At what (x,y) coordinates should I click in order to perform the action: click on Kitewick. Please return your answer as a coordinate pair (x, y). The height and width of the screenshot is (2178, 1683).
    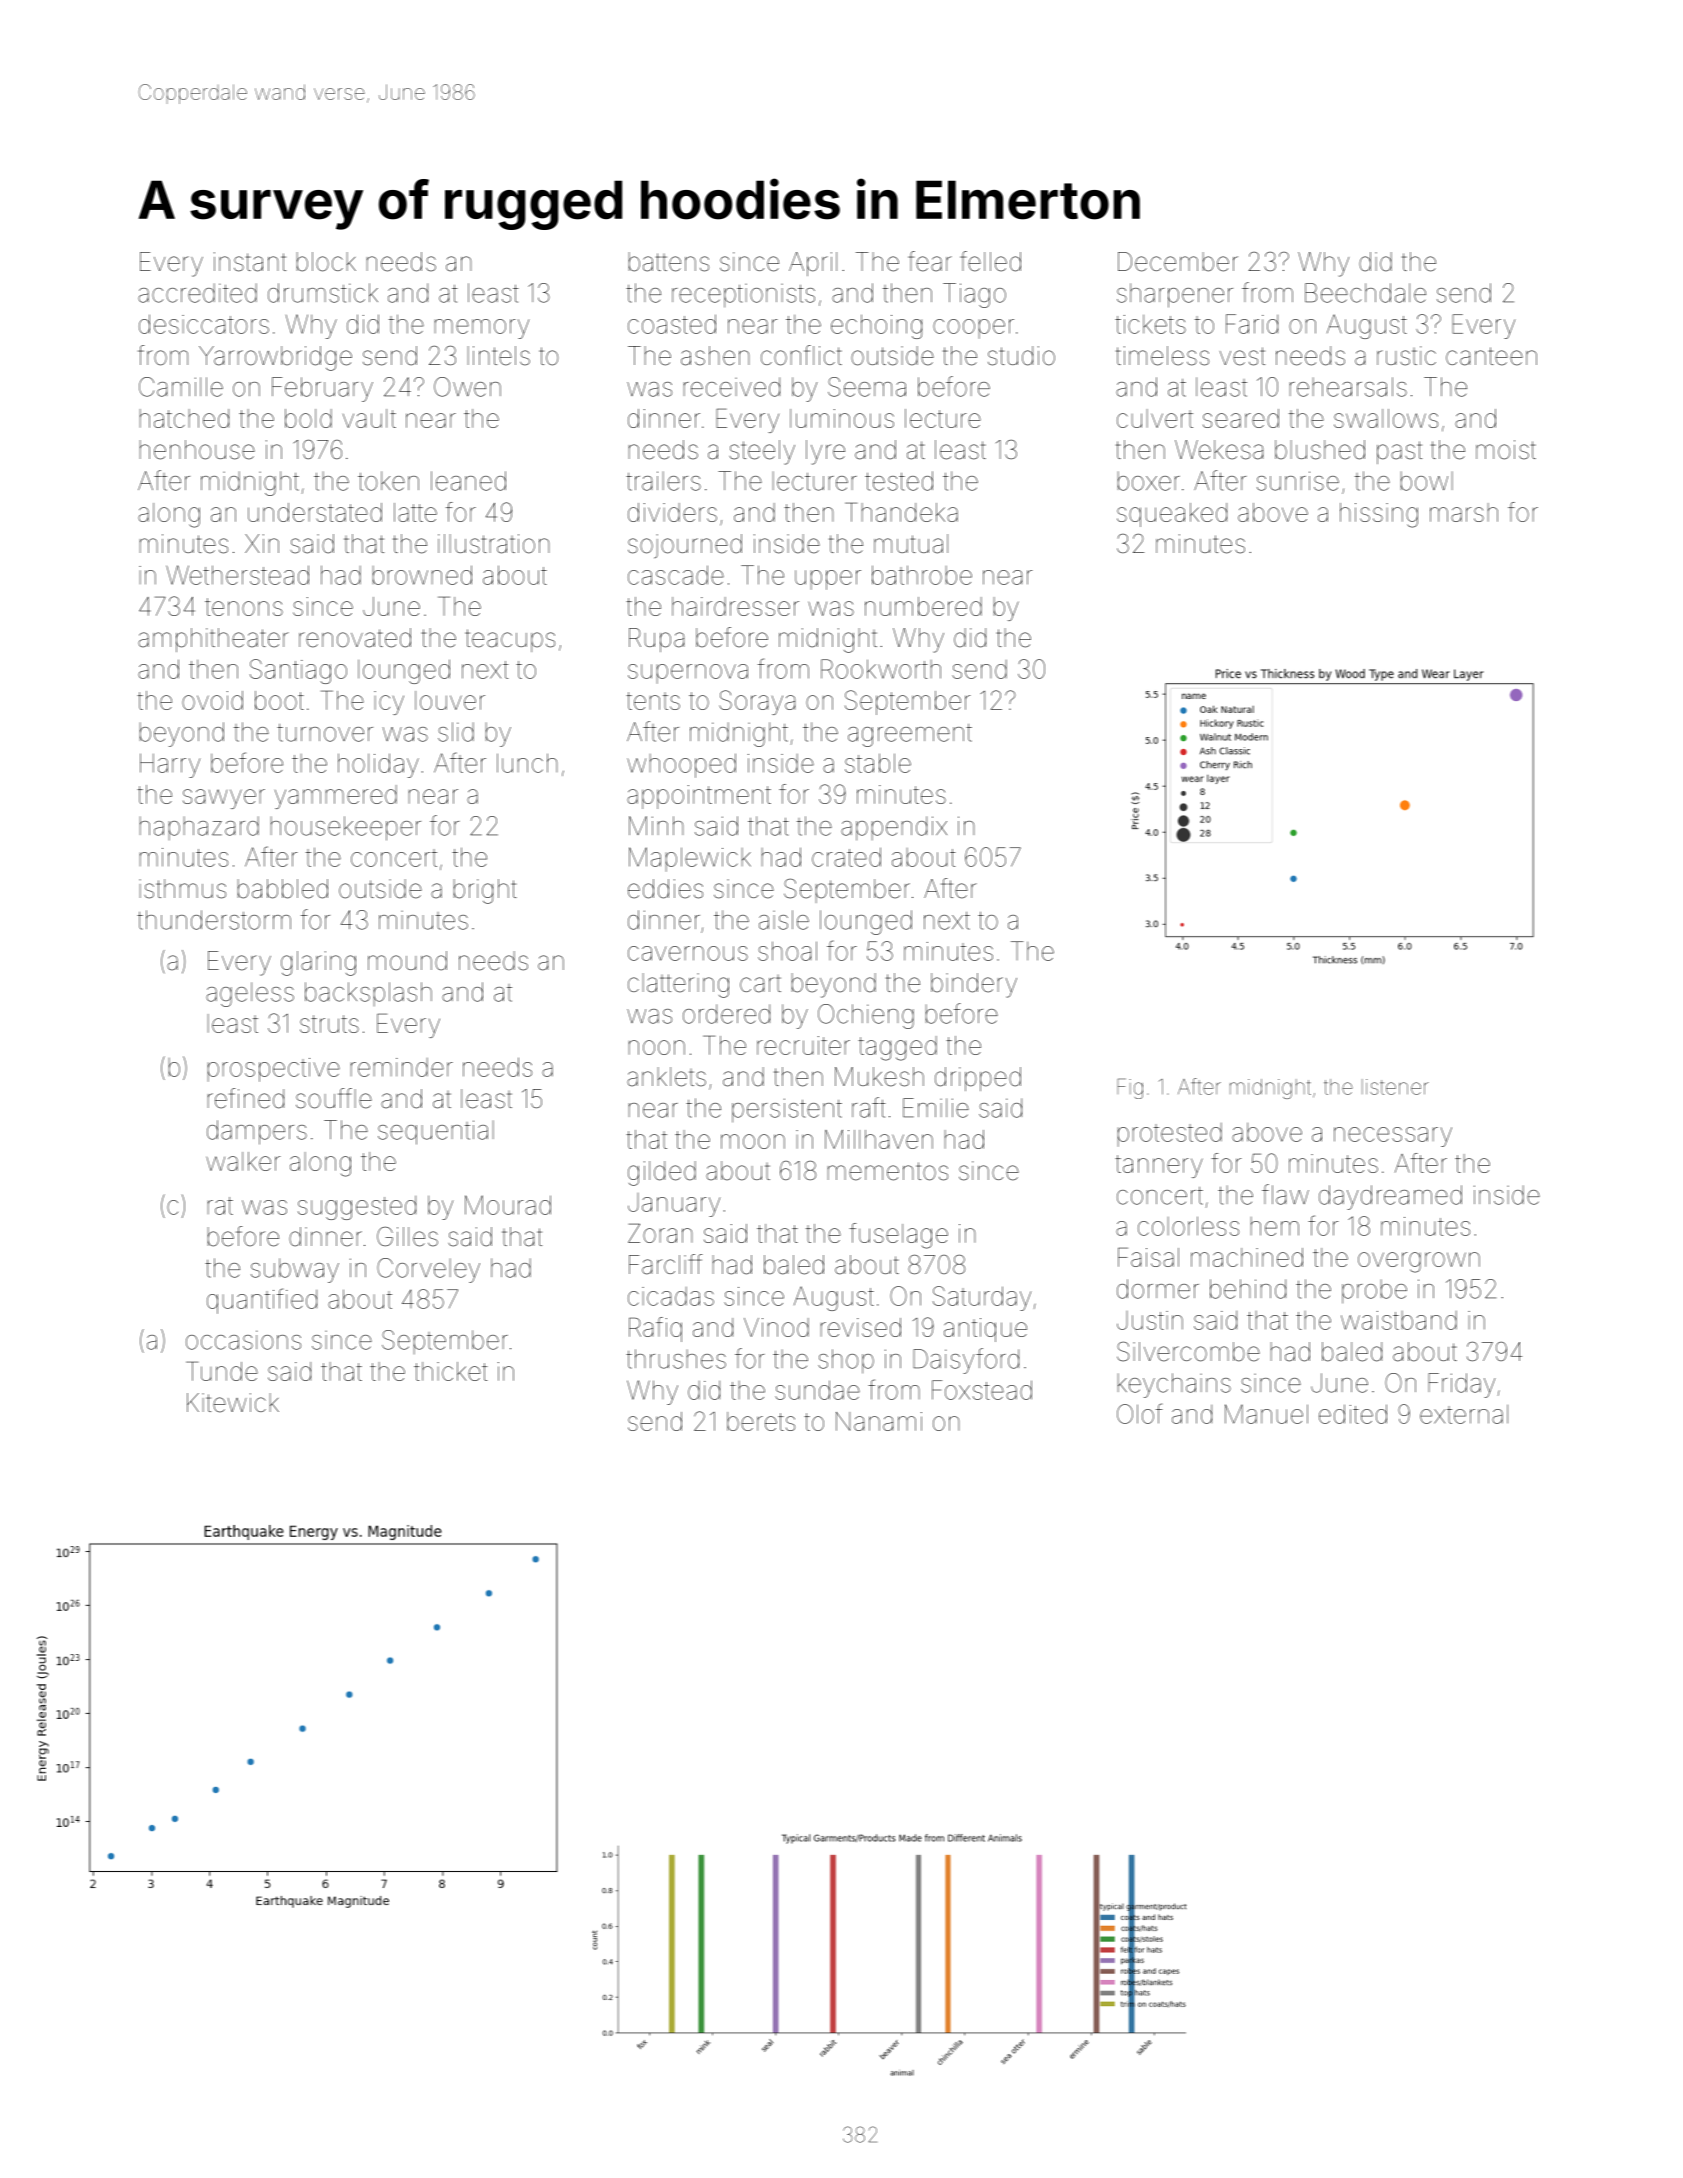
    Looking at the image, I should click on (233, 1403).
